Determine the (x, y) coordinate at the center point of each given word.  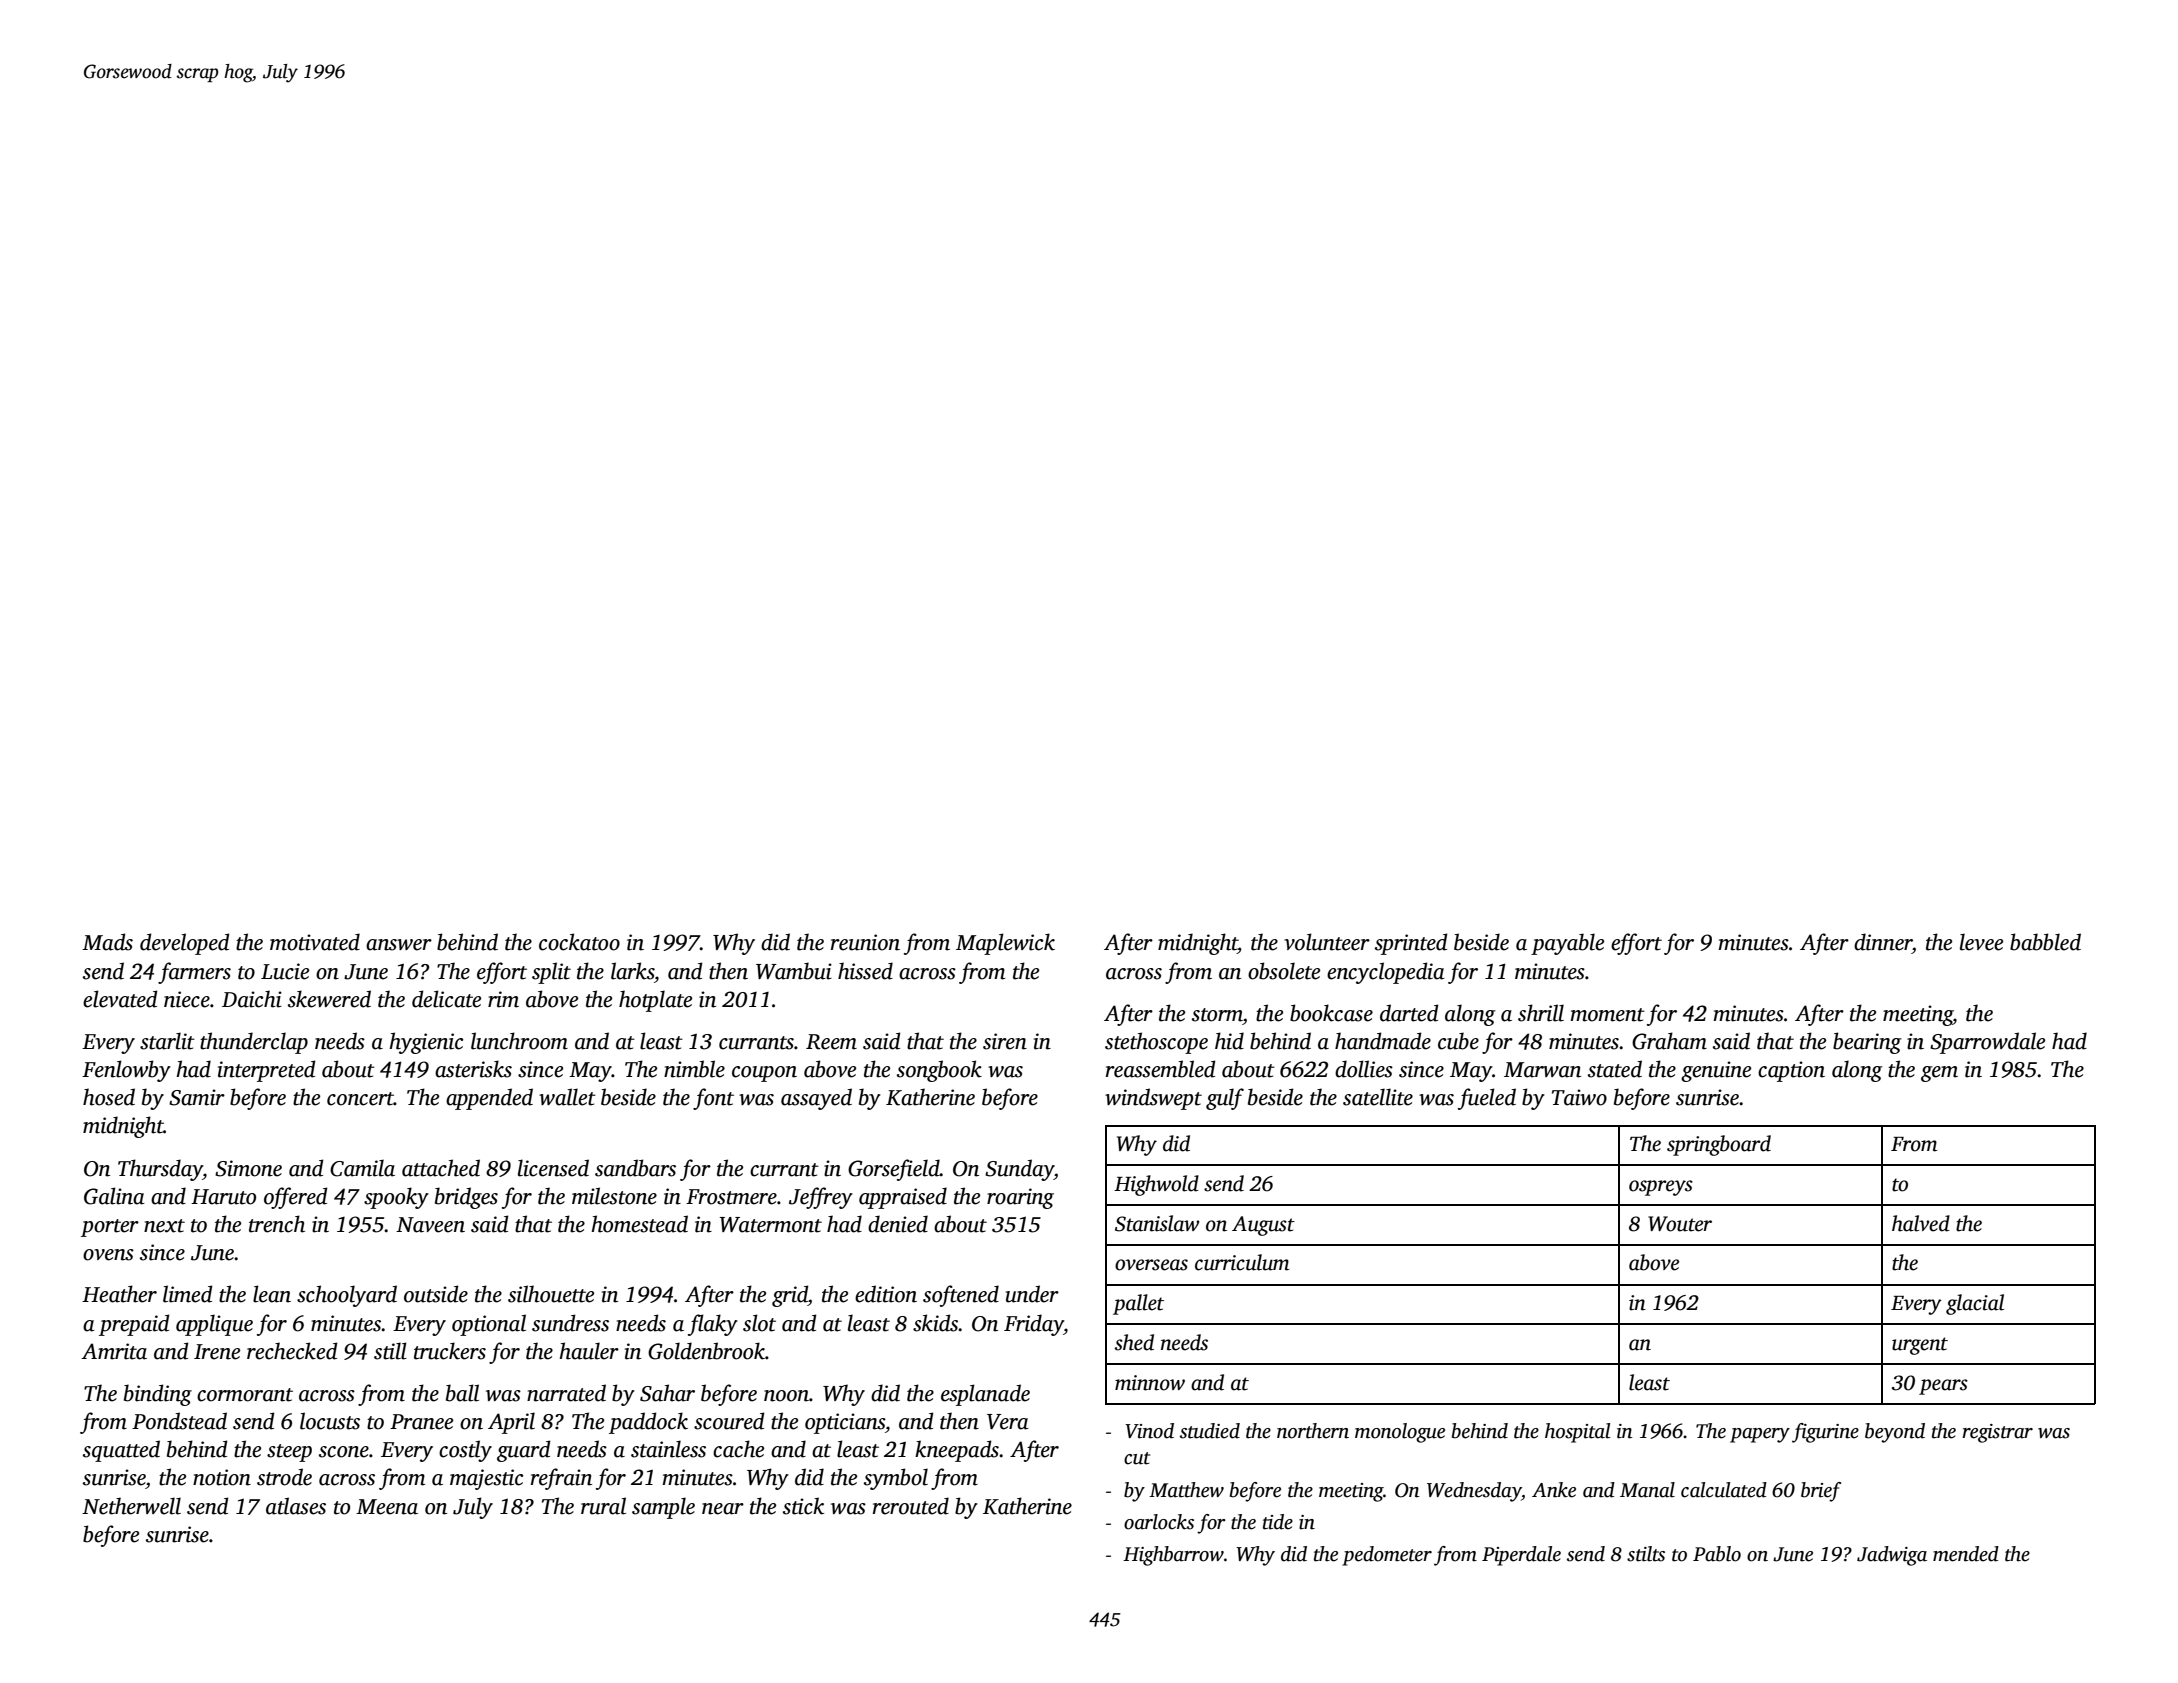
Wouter (1680, 1224)
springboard (1719, 1145)
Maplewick (1005, 944)
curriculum (1242, 1262)
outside (436, 1294)
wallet (567, 1097)
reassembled (1161, 1069)
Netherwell (131, 1506)
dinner (1883, 942)
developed (185, 944)
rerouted (911, 1506)
